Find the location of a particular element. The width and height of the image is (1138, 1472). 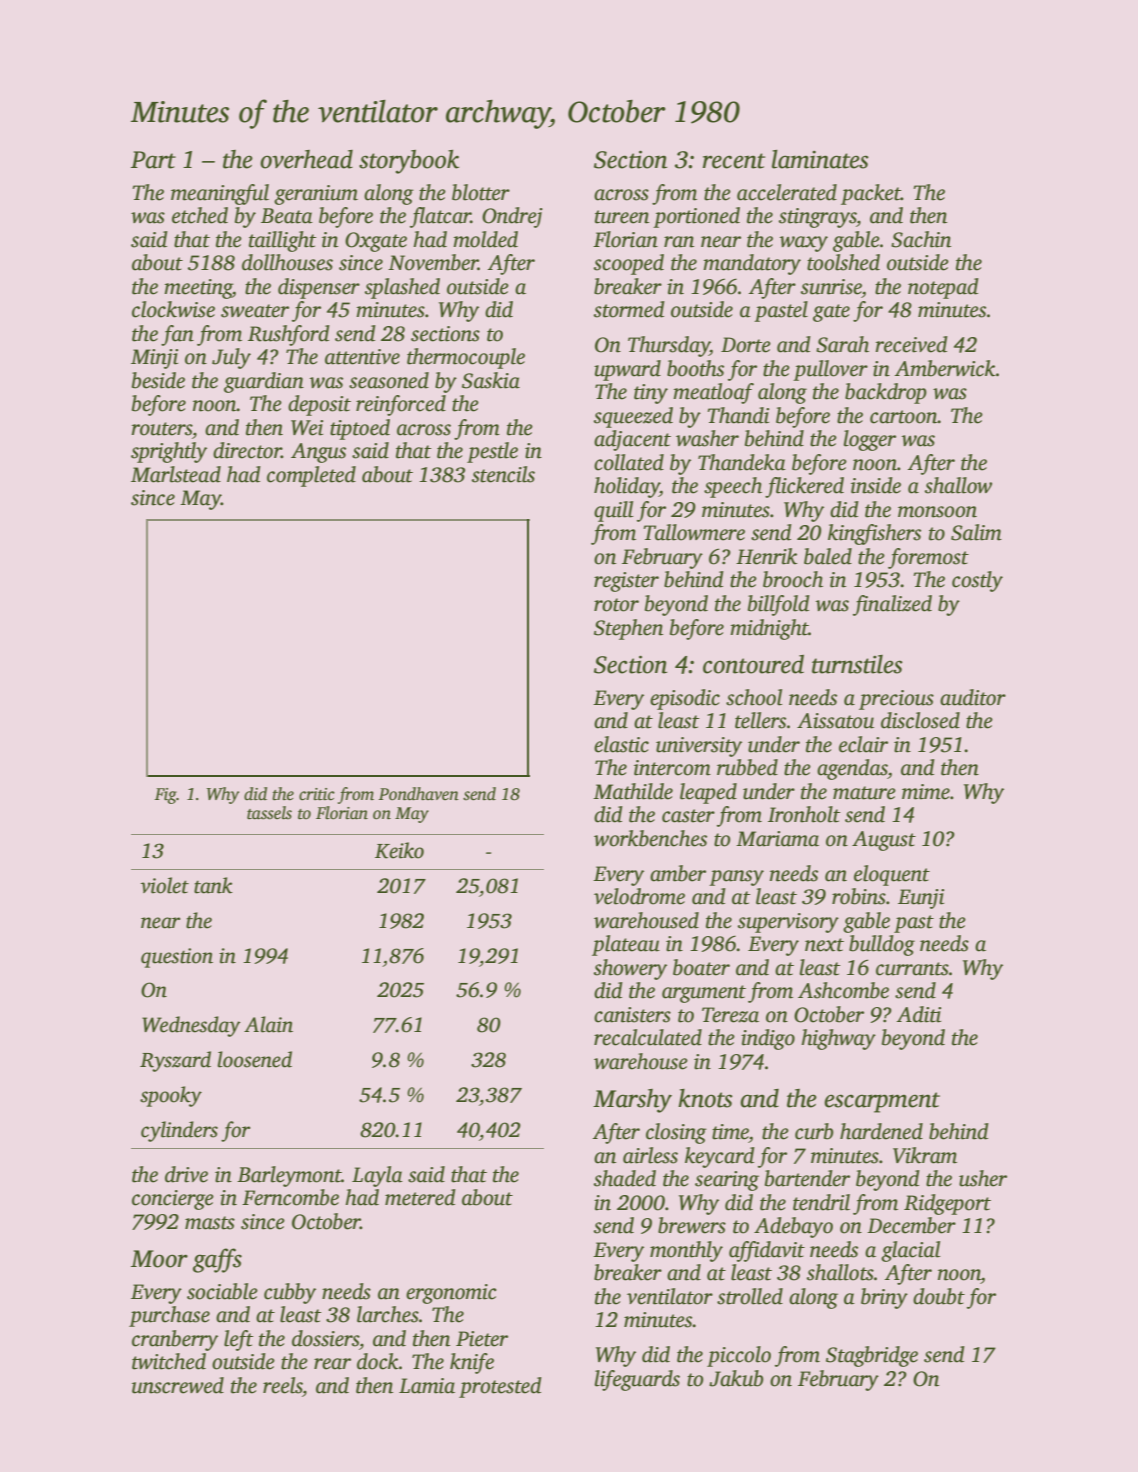

received is located at coordinates (911, 344).
